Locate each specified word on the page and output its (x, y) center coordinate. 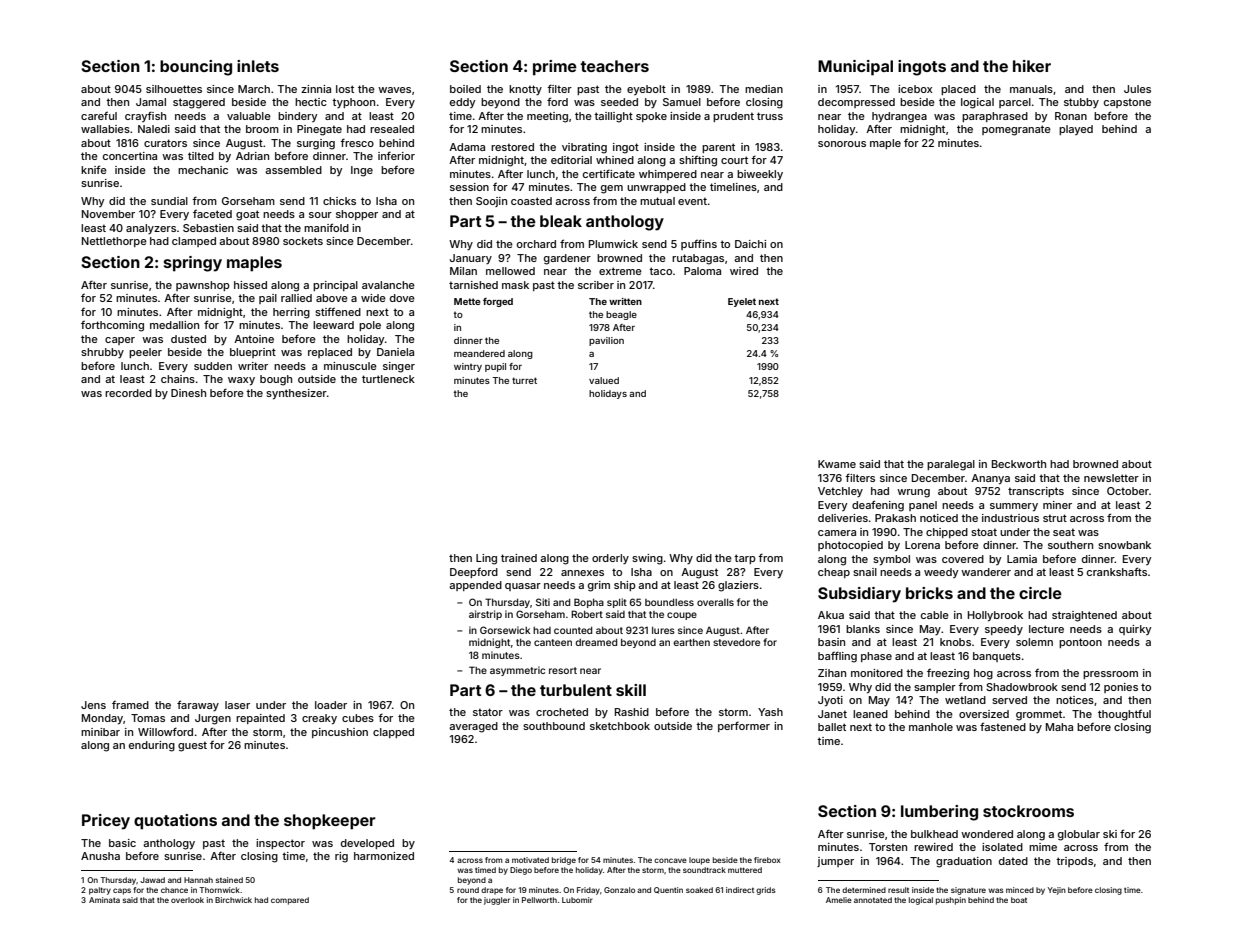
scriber (596, 285)
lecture (1046, 629)
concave (670, 860)
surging (316, 144)
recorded (128, 393)
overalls (715, 602)
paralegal (951, 465)
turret (524, 380)
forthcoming (112, 326)
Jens (93, 705)
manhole (931, 727)
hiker (1032, 66)
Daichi (750, 244)
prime (555, 68)
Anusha (100, 856)
